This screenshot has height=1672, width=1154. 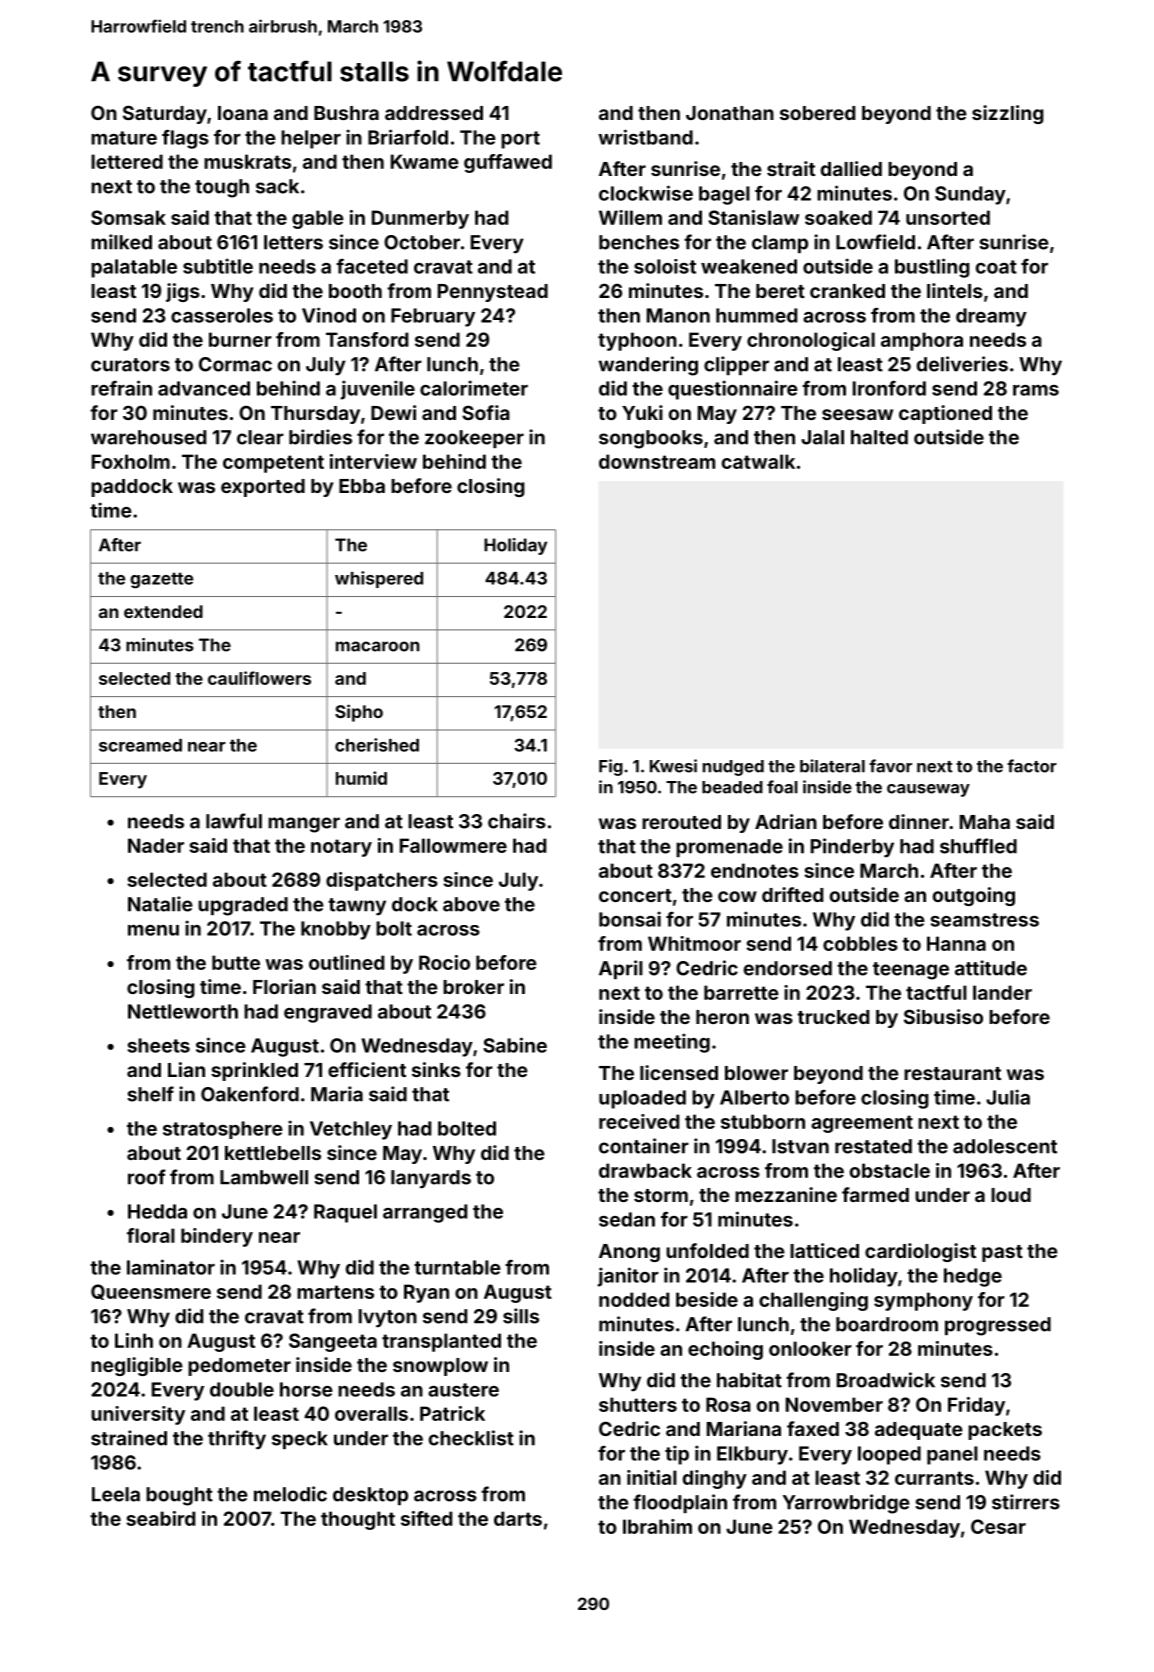 What do you see at coordinates (127, 161) in the screenshot?
I see `lettered` at bounding box center [127, 161].
